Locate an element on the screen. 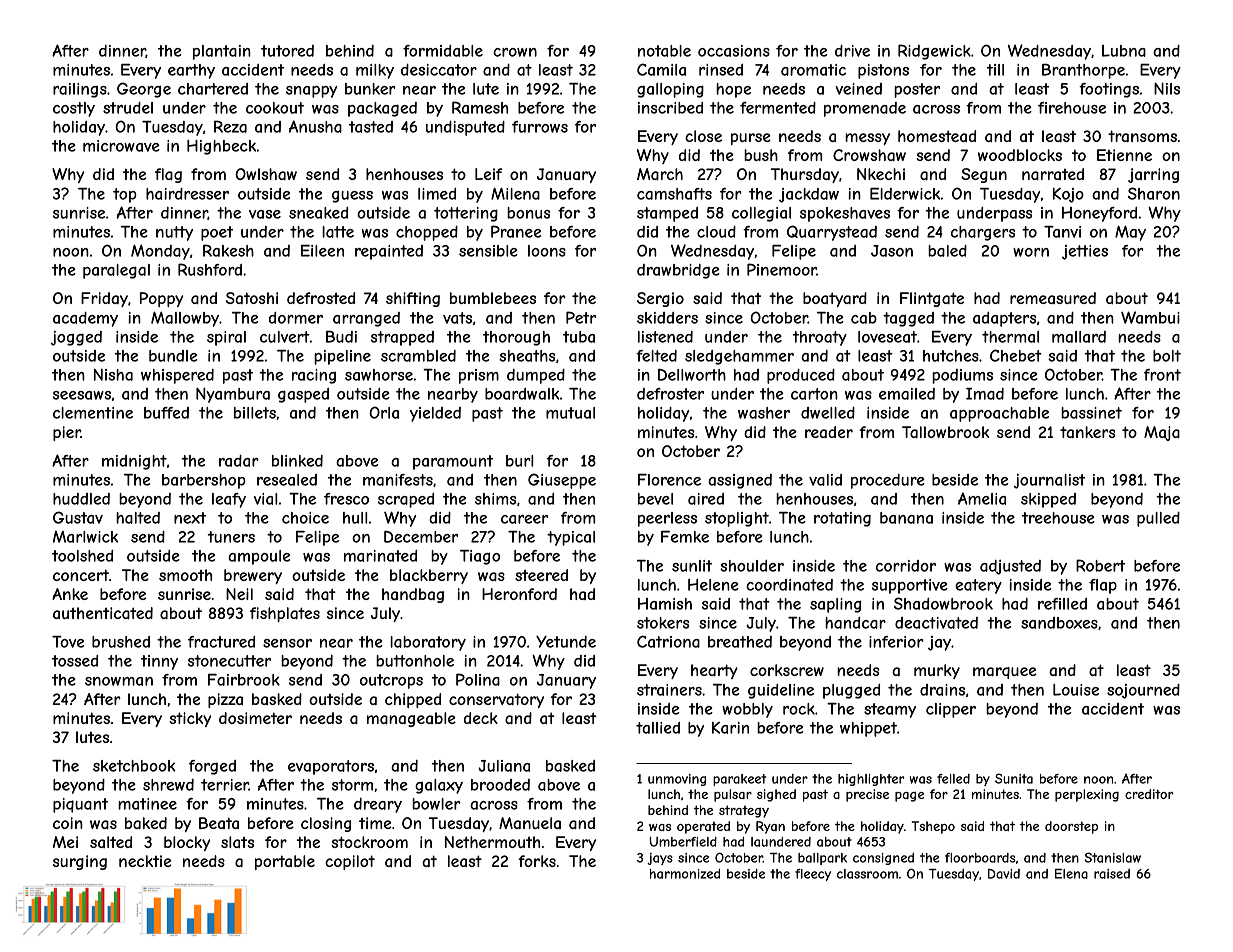 The height and width of the screenshot is (952, 1233). clipper is located at coordinates (951, 710).
